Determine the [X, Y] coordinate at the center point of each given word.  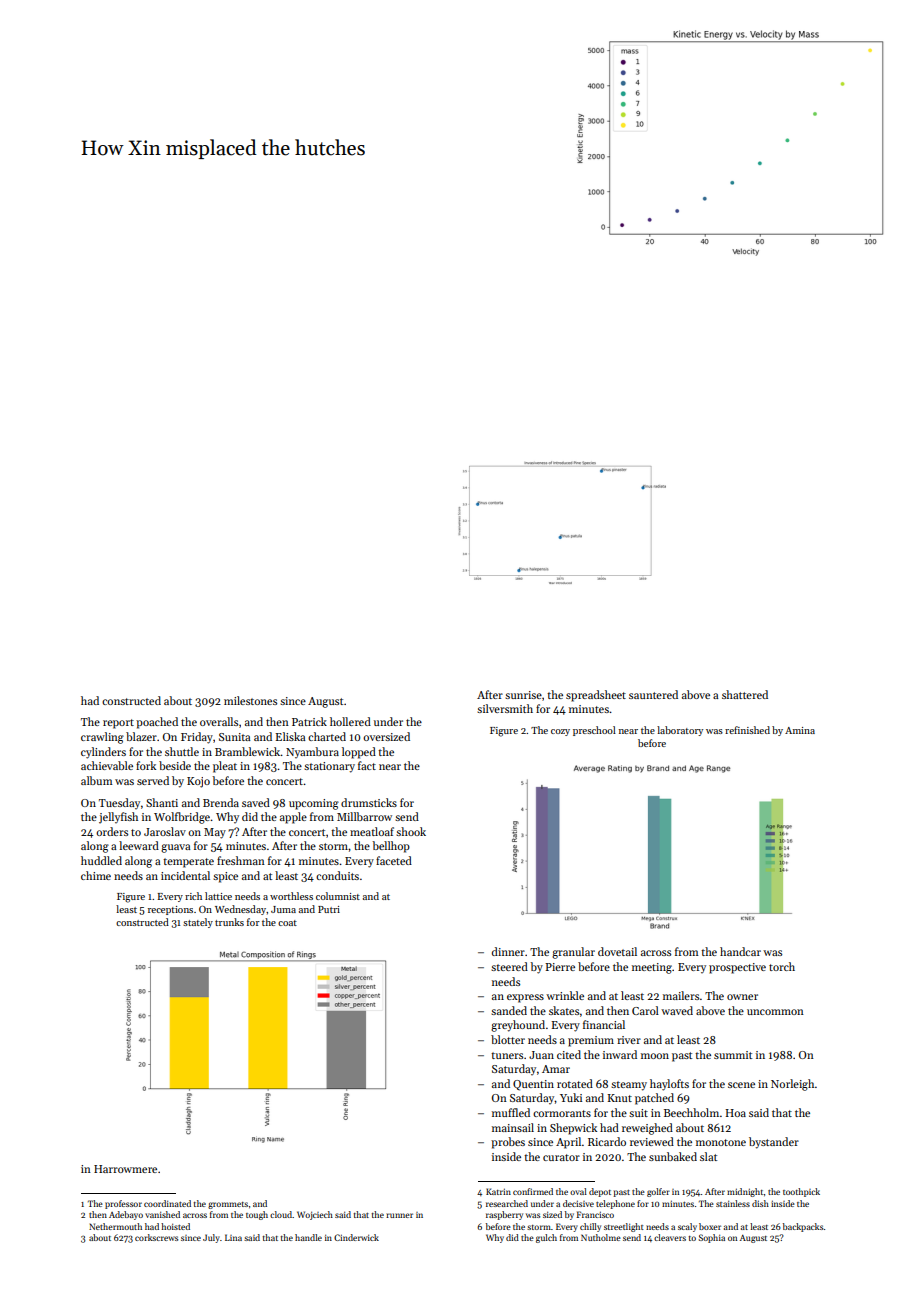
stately [198, 923]
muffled [511, 1112]
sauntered [653, 694]
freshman [241, 860]
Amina [800, 730]
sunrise [523, 695]
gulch [546, 1238]
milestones [250, 700]
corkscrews [156, 1237]
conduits [337, 875]
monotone [721, 1142]
